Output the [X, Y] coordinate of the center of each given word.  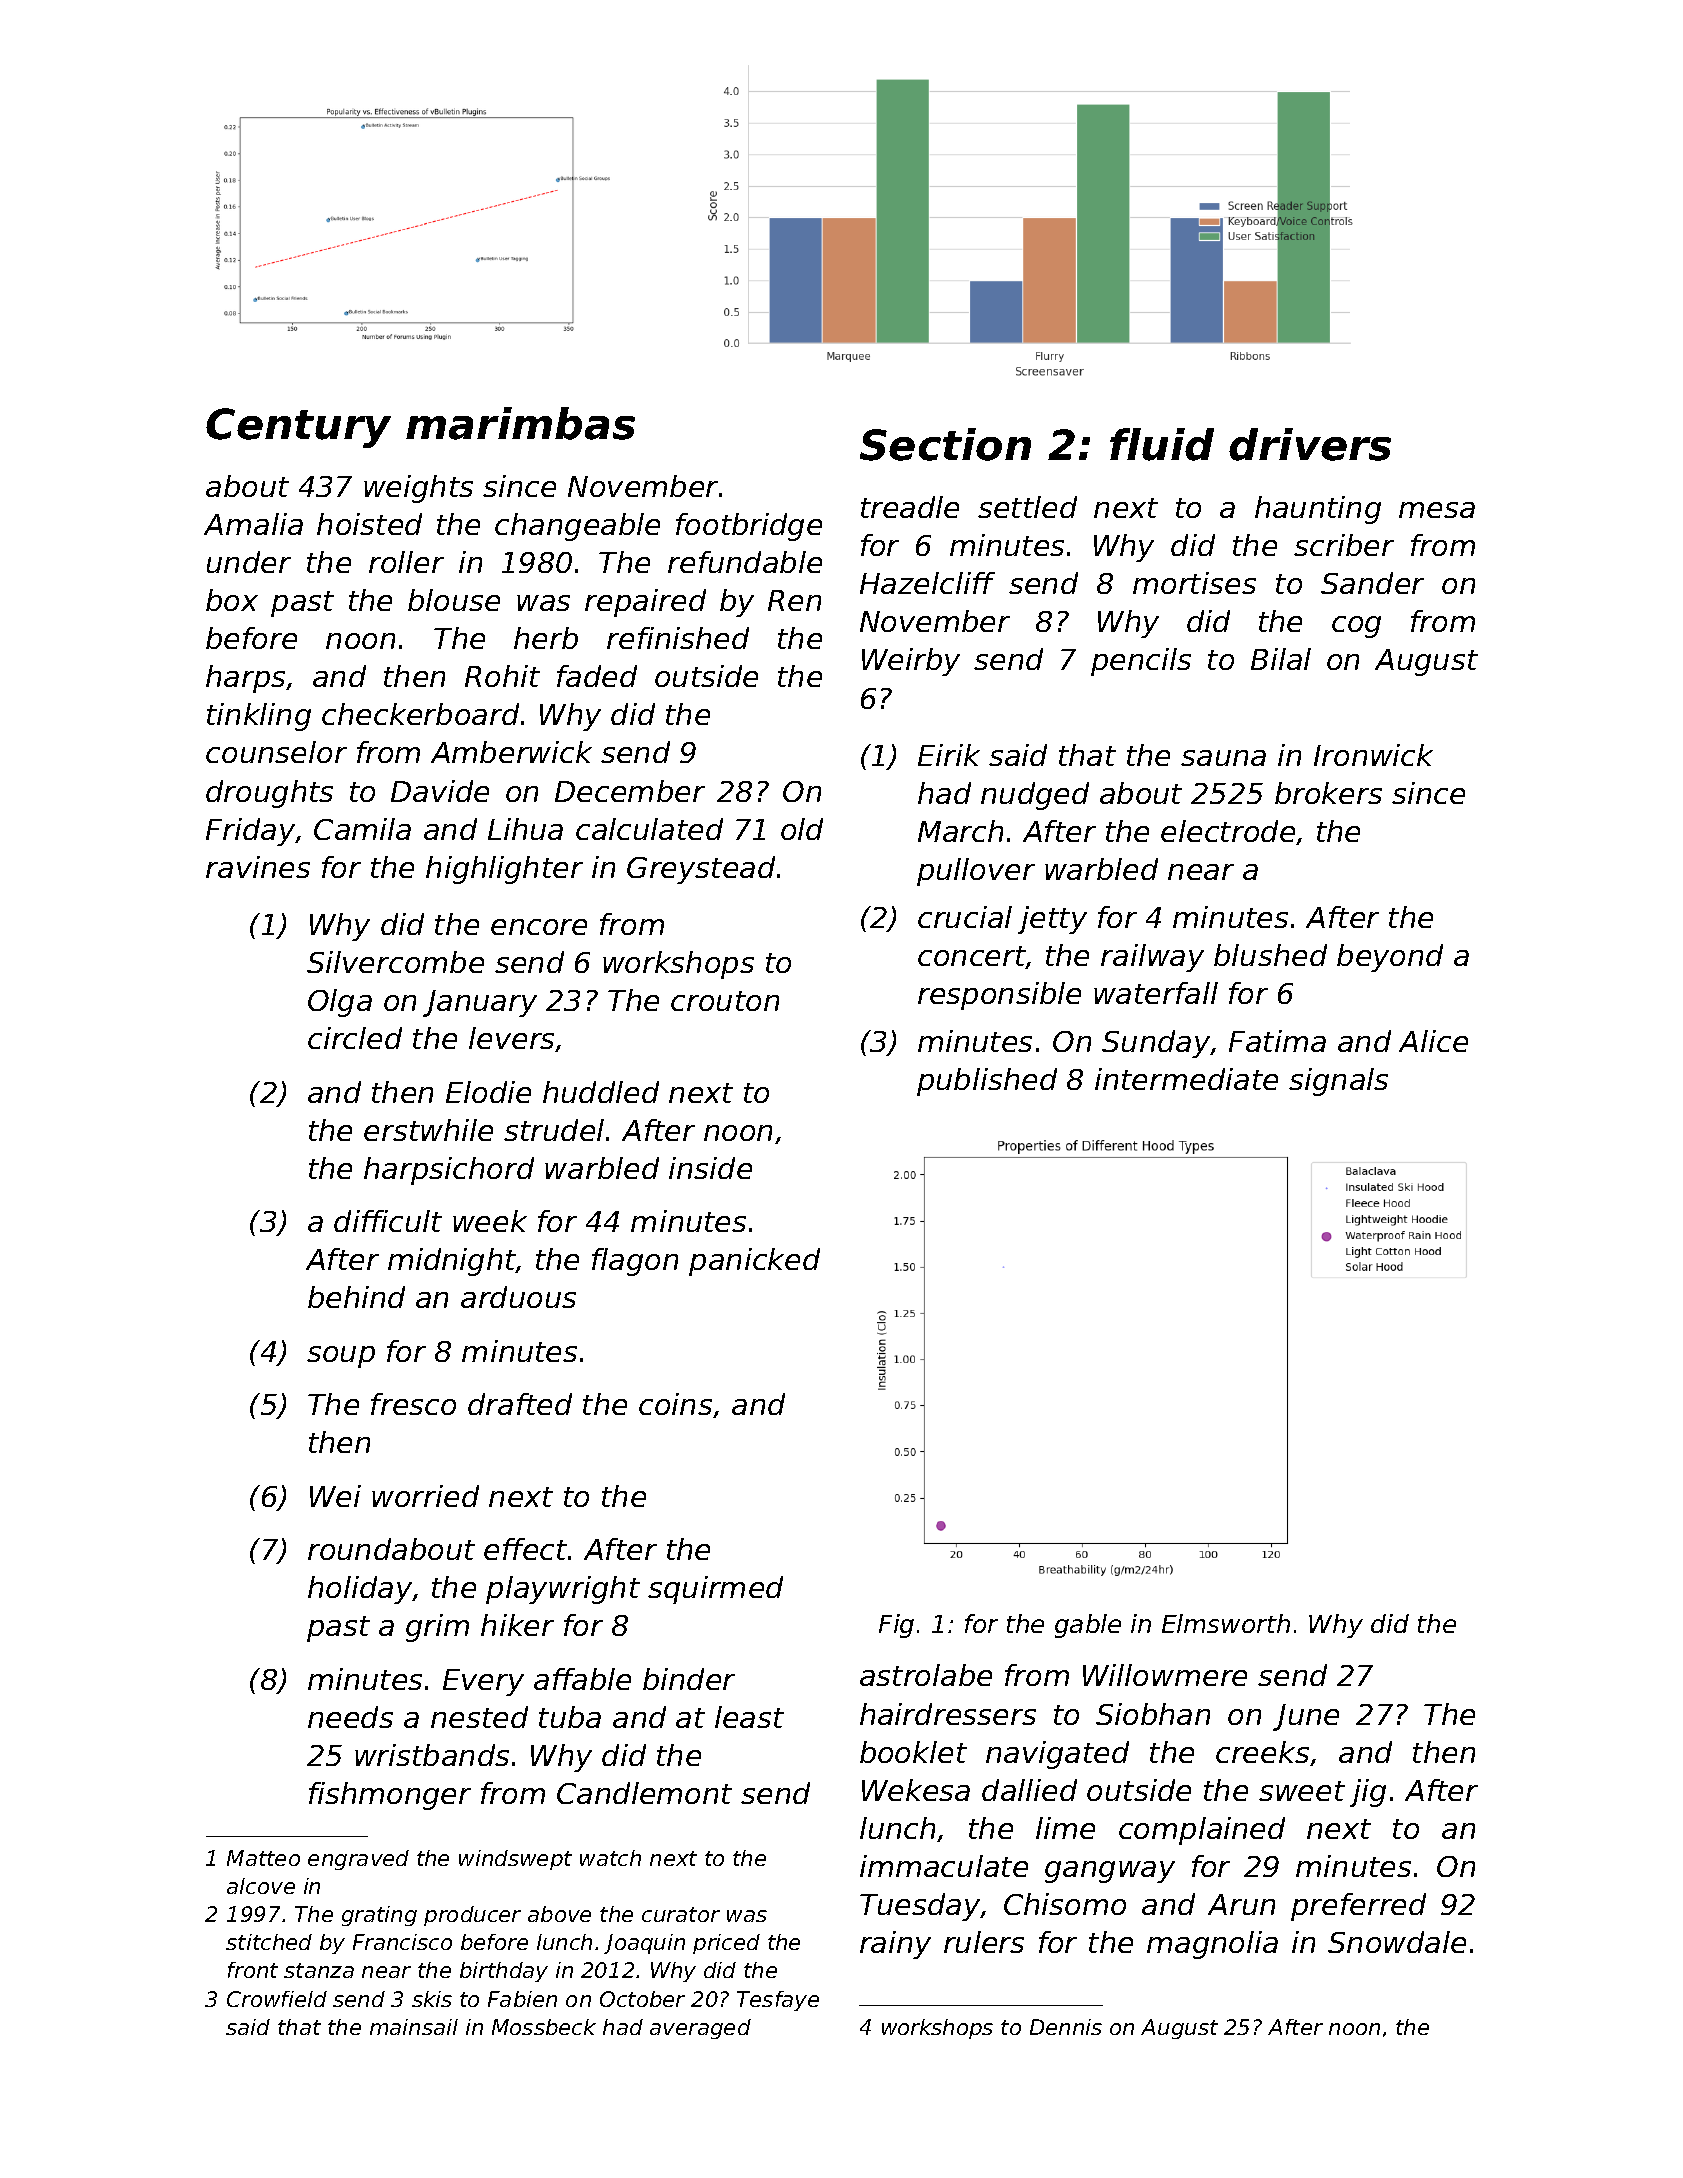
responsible [999, 996]
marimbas [520, 423]
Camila [362, 829]
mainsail [414, 2027]
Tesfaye [778, 2001]
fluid [1162, 444]
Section [945, 444]
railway [1152, 958]
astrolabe [926, 1675]
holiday [360, 1590]
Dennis [1066, 2027]
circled [355, 1038]
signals [1338, 1082]
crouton [725, 1001]
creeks [1262, 1752]
